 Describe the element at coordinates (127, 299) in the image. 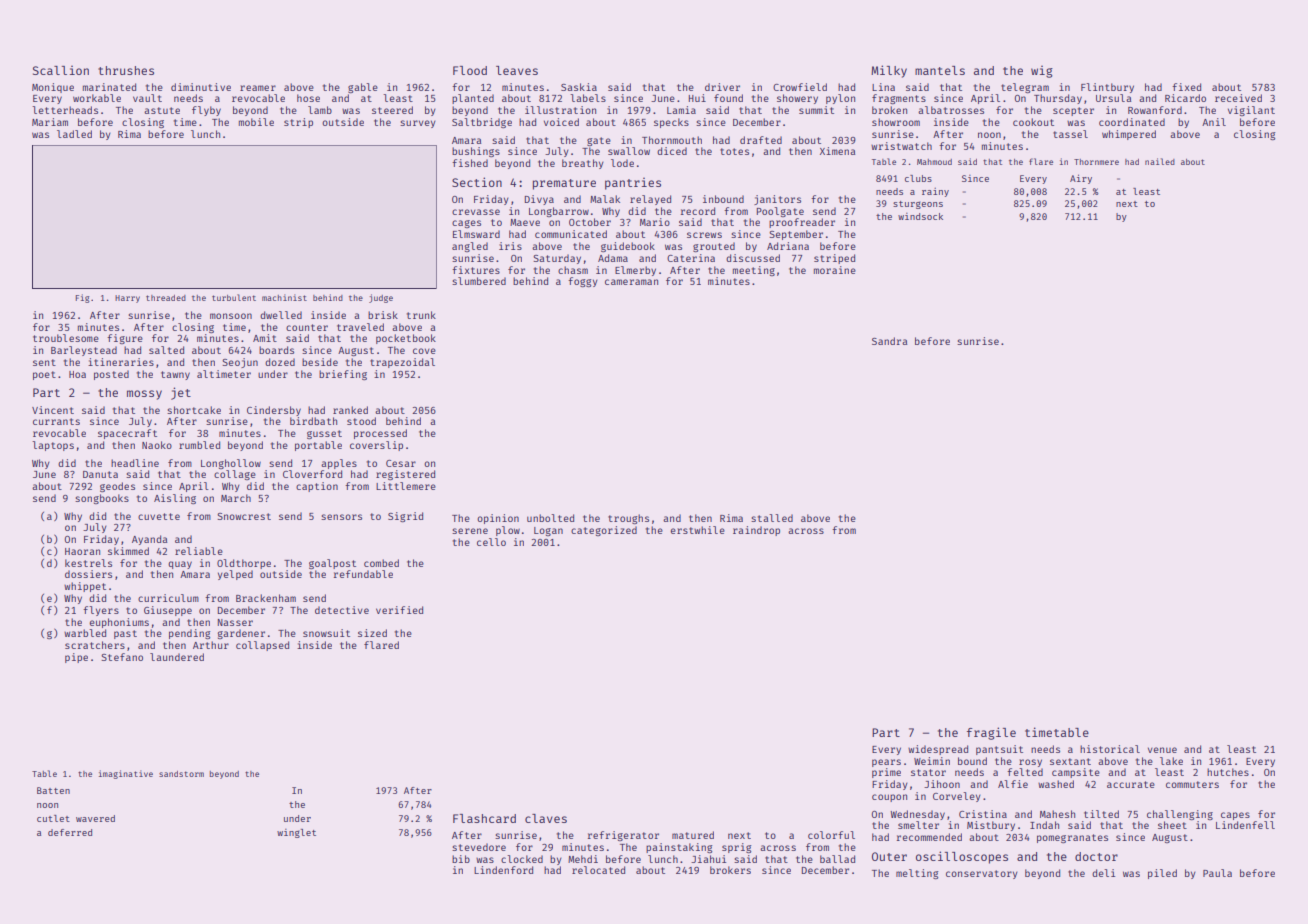

I see `Harry` at that location.
